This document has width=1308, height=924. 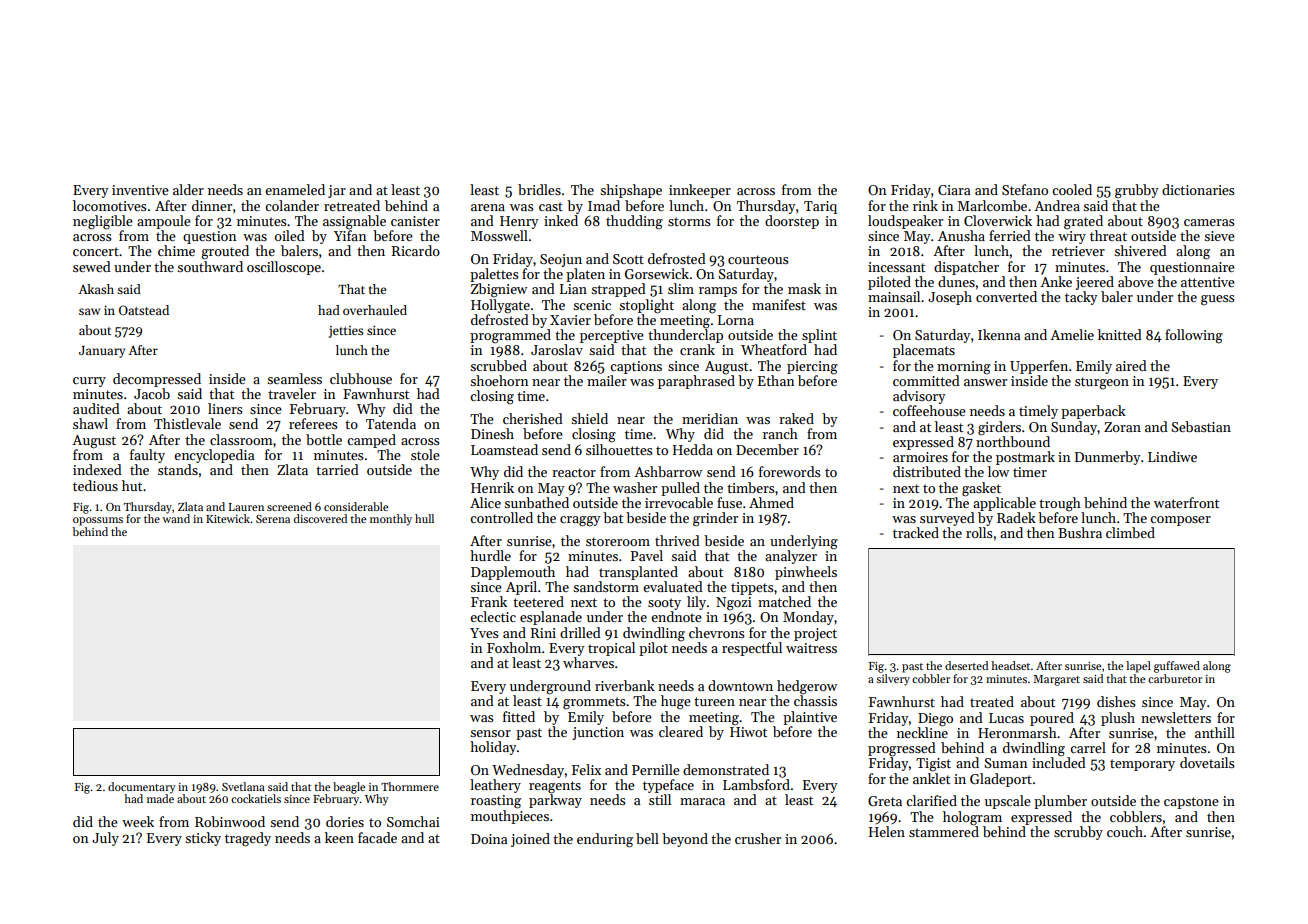 What do you see at coordinates (972, 818) in the document?
I see `hologram` at bounding box center [972, 818].
